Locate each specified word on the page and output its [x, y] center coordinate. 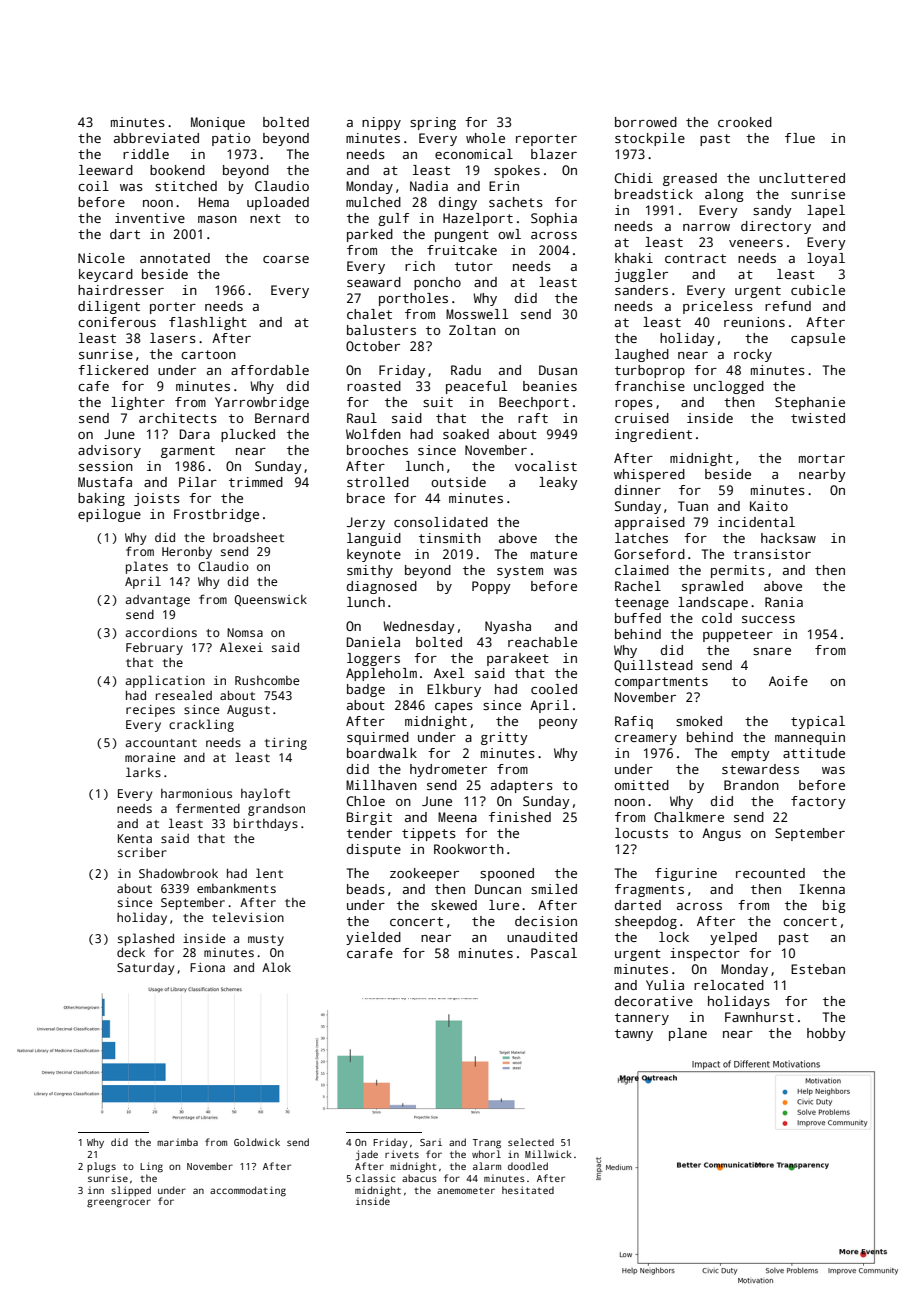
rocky [753, 355]
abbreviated [156, 138]
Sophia [554, 219]
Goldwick [257, 1142]
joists [157, 499]
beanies [550, 386]
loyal [826, 259]
